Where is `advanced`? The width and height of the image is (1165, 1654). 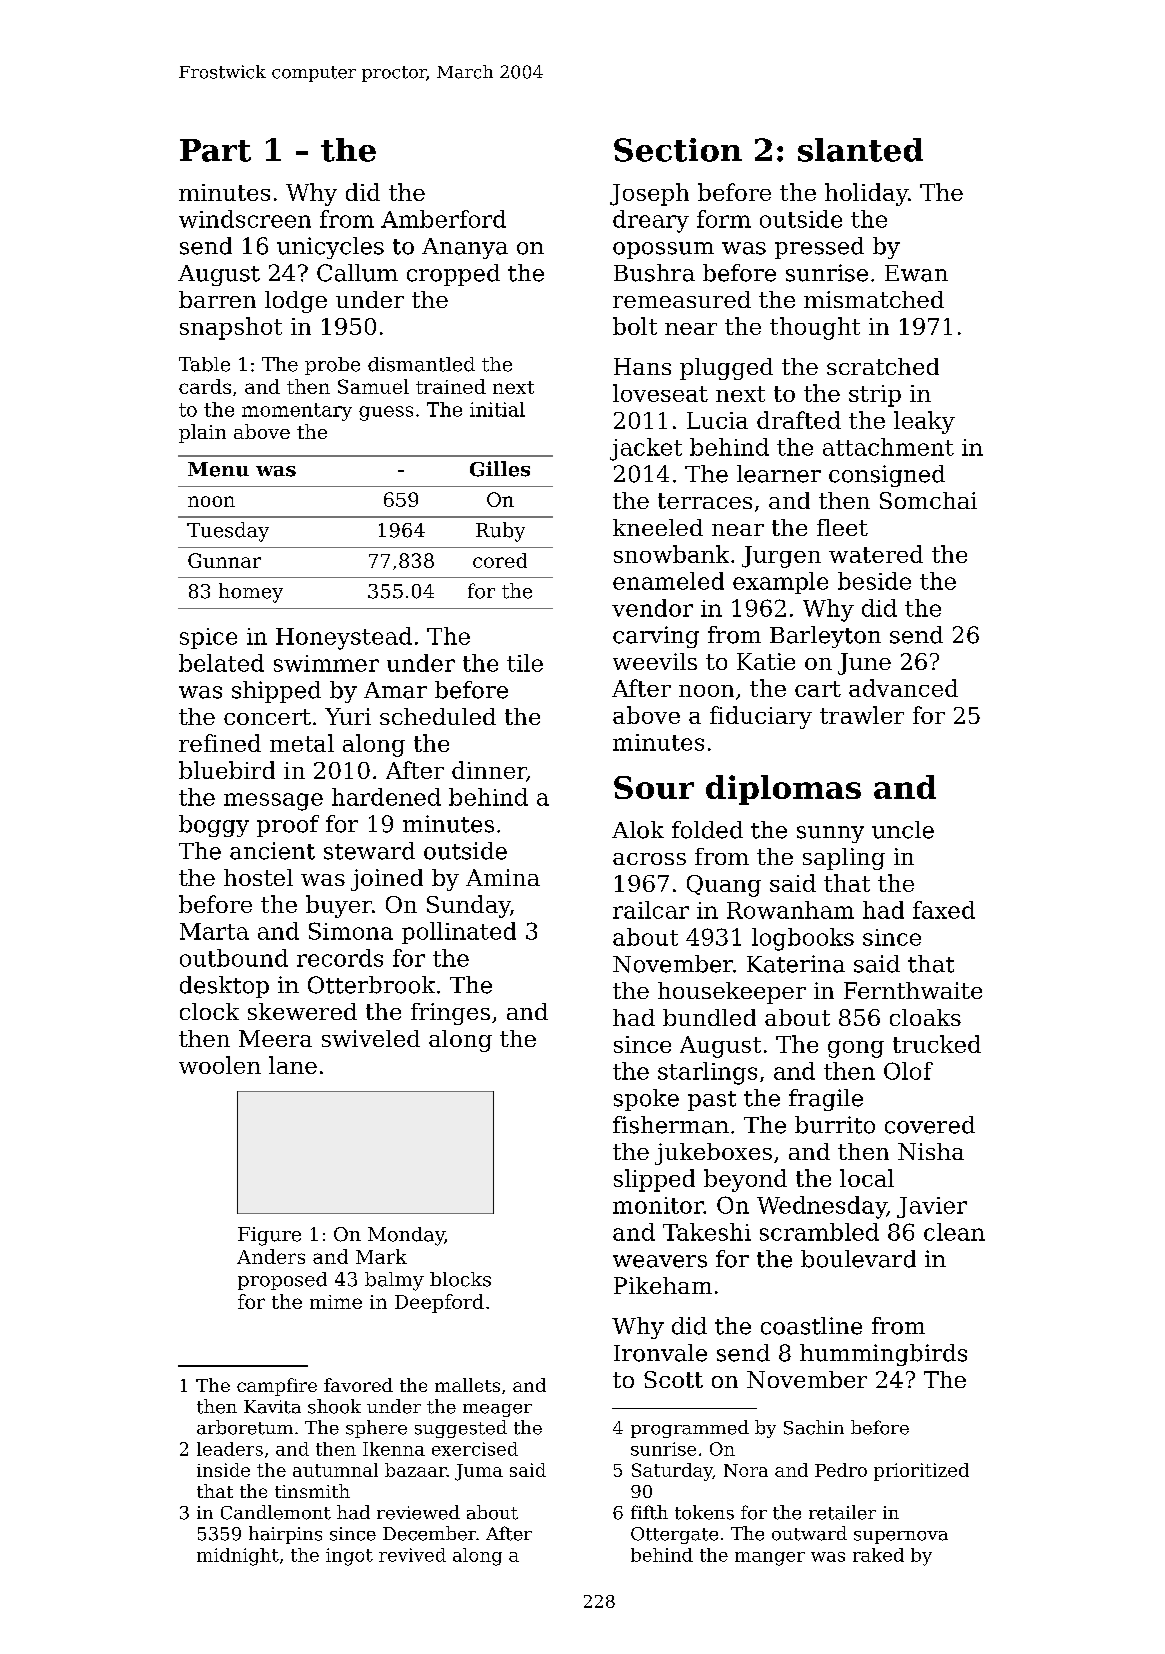
advanced is located at coordinates (903, 688).
